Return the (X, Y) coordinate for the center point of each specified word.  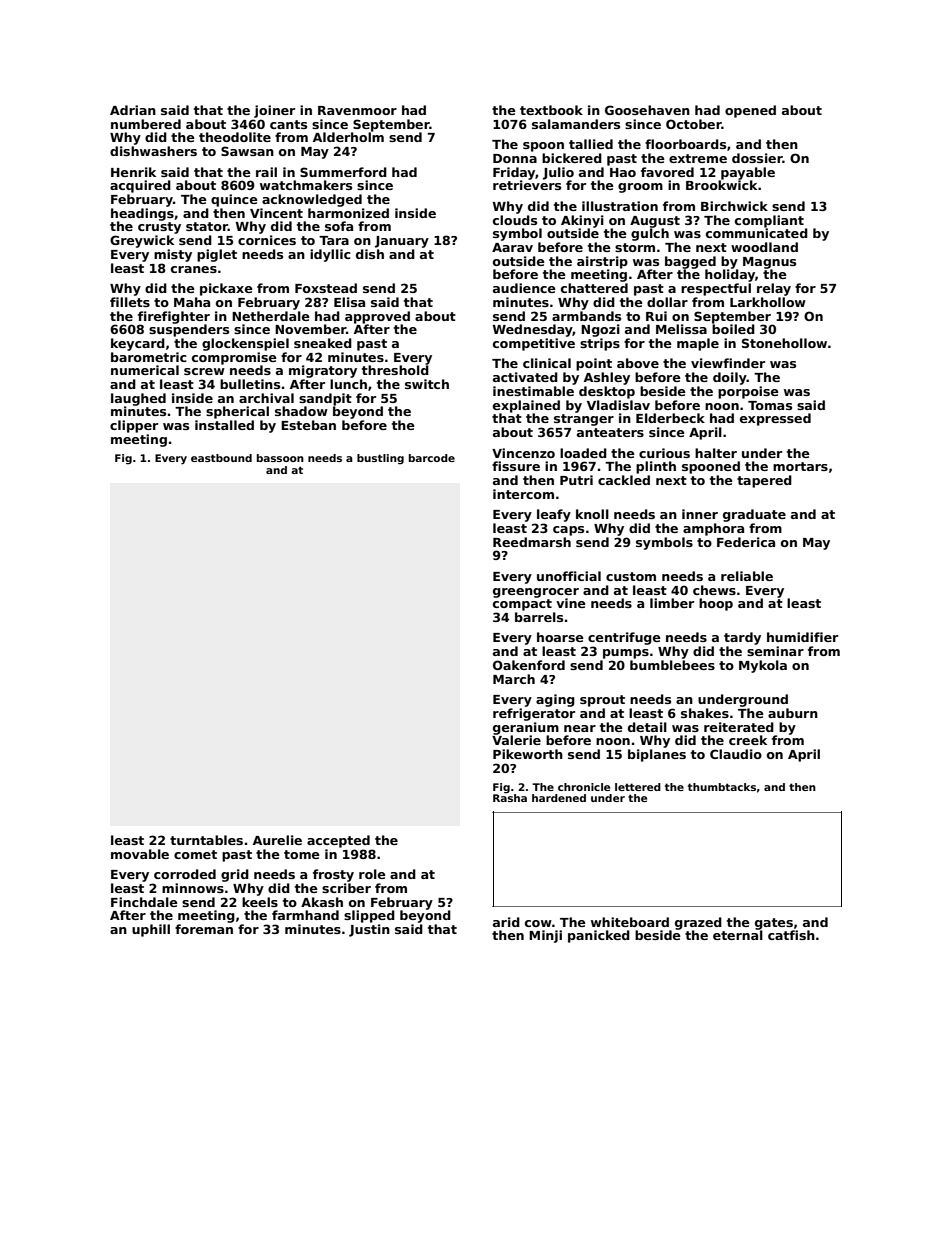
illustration (620, 206)
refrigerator (534, 714)
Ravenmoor (357, 110)
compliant (769, 221)
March (514, 679)
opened (750, 111)
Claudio (736, 754)
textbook (551, 110)
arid (506, 922)
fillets (130, 302)
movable (140, 854)
